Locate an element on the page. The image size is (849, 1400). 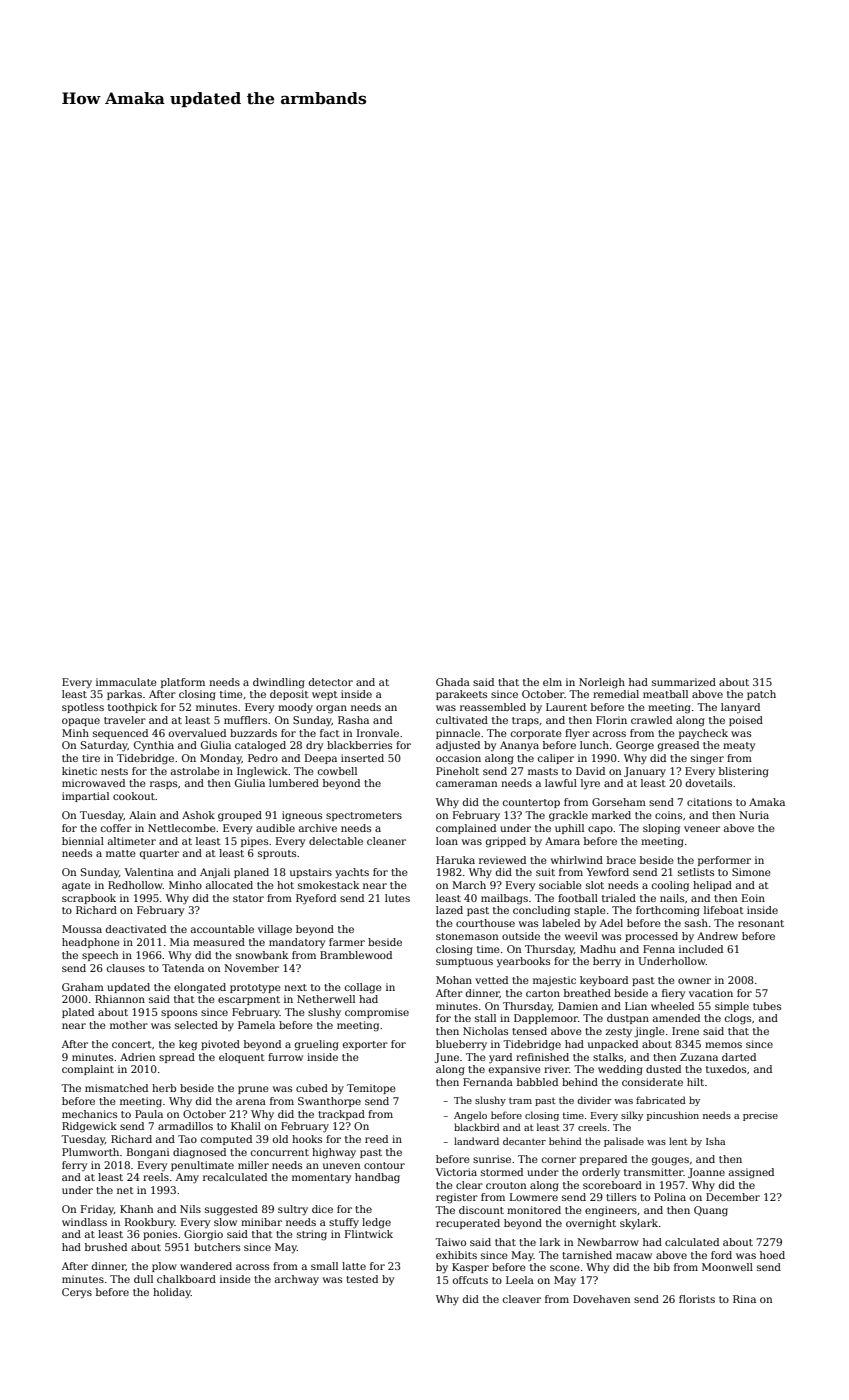
arena is located at coordinates (251, 1102).
